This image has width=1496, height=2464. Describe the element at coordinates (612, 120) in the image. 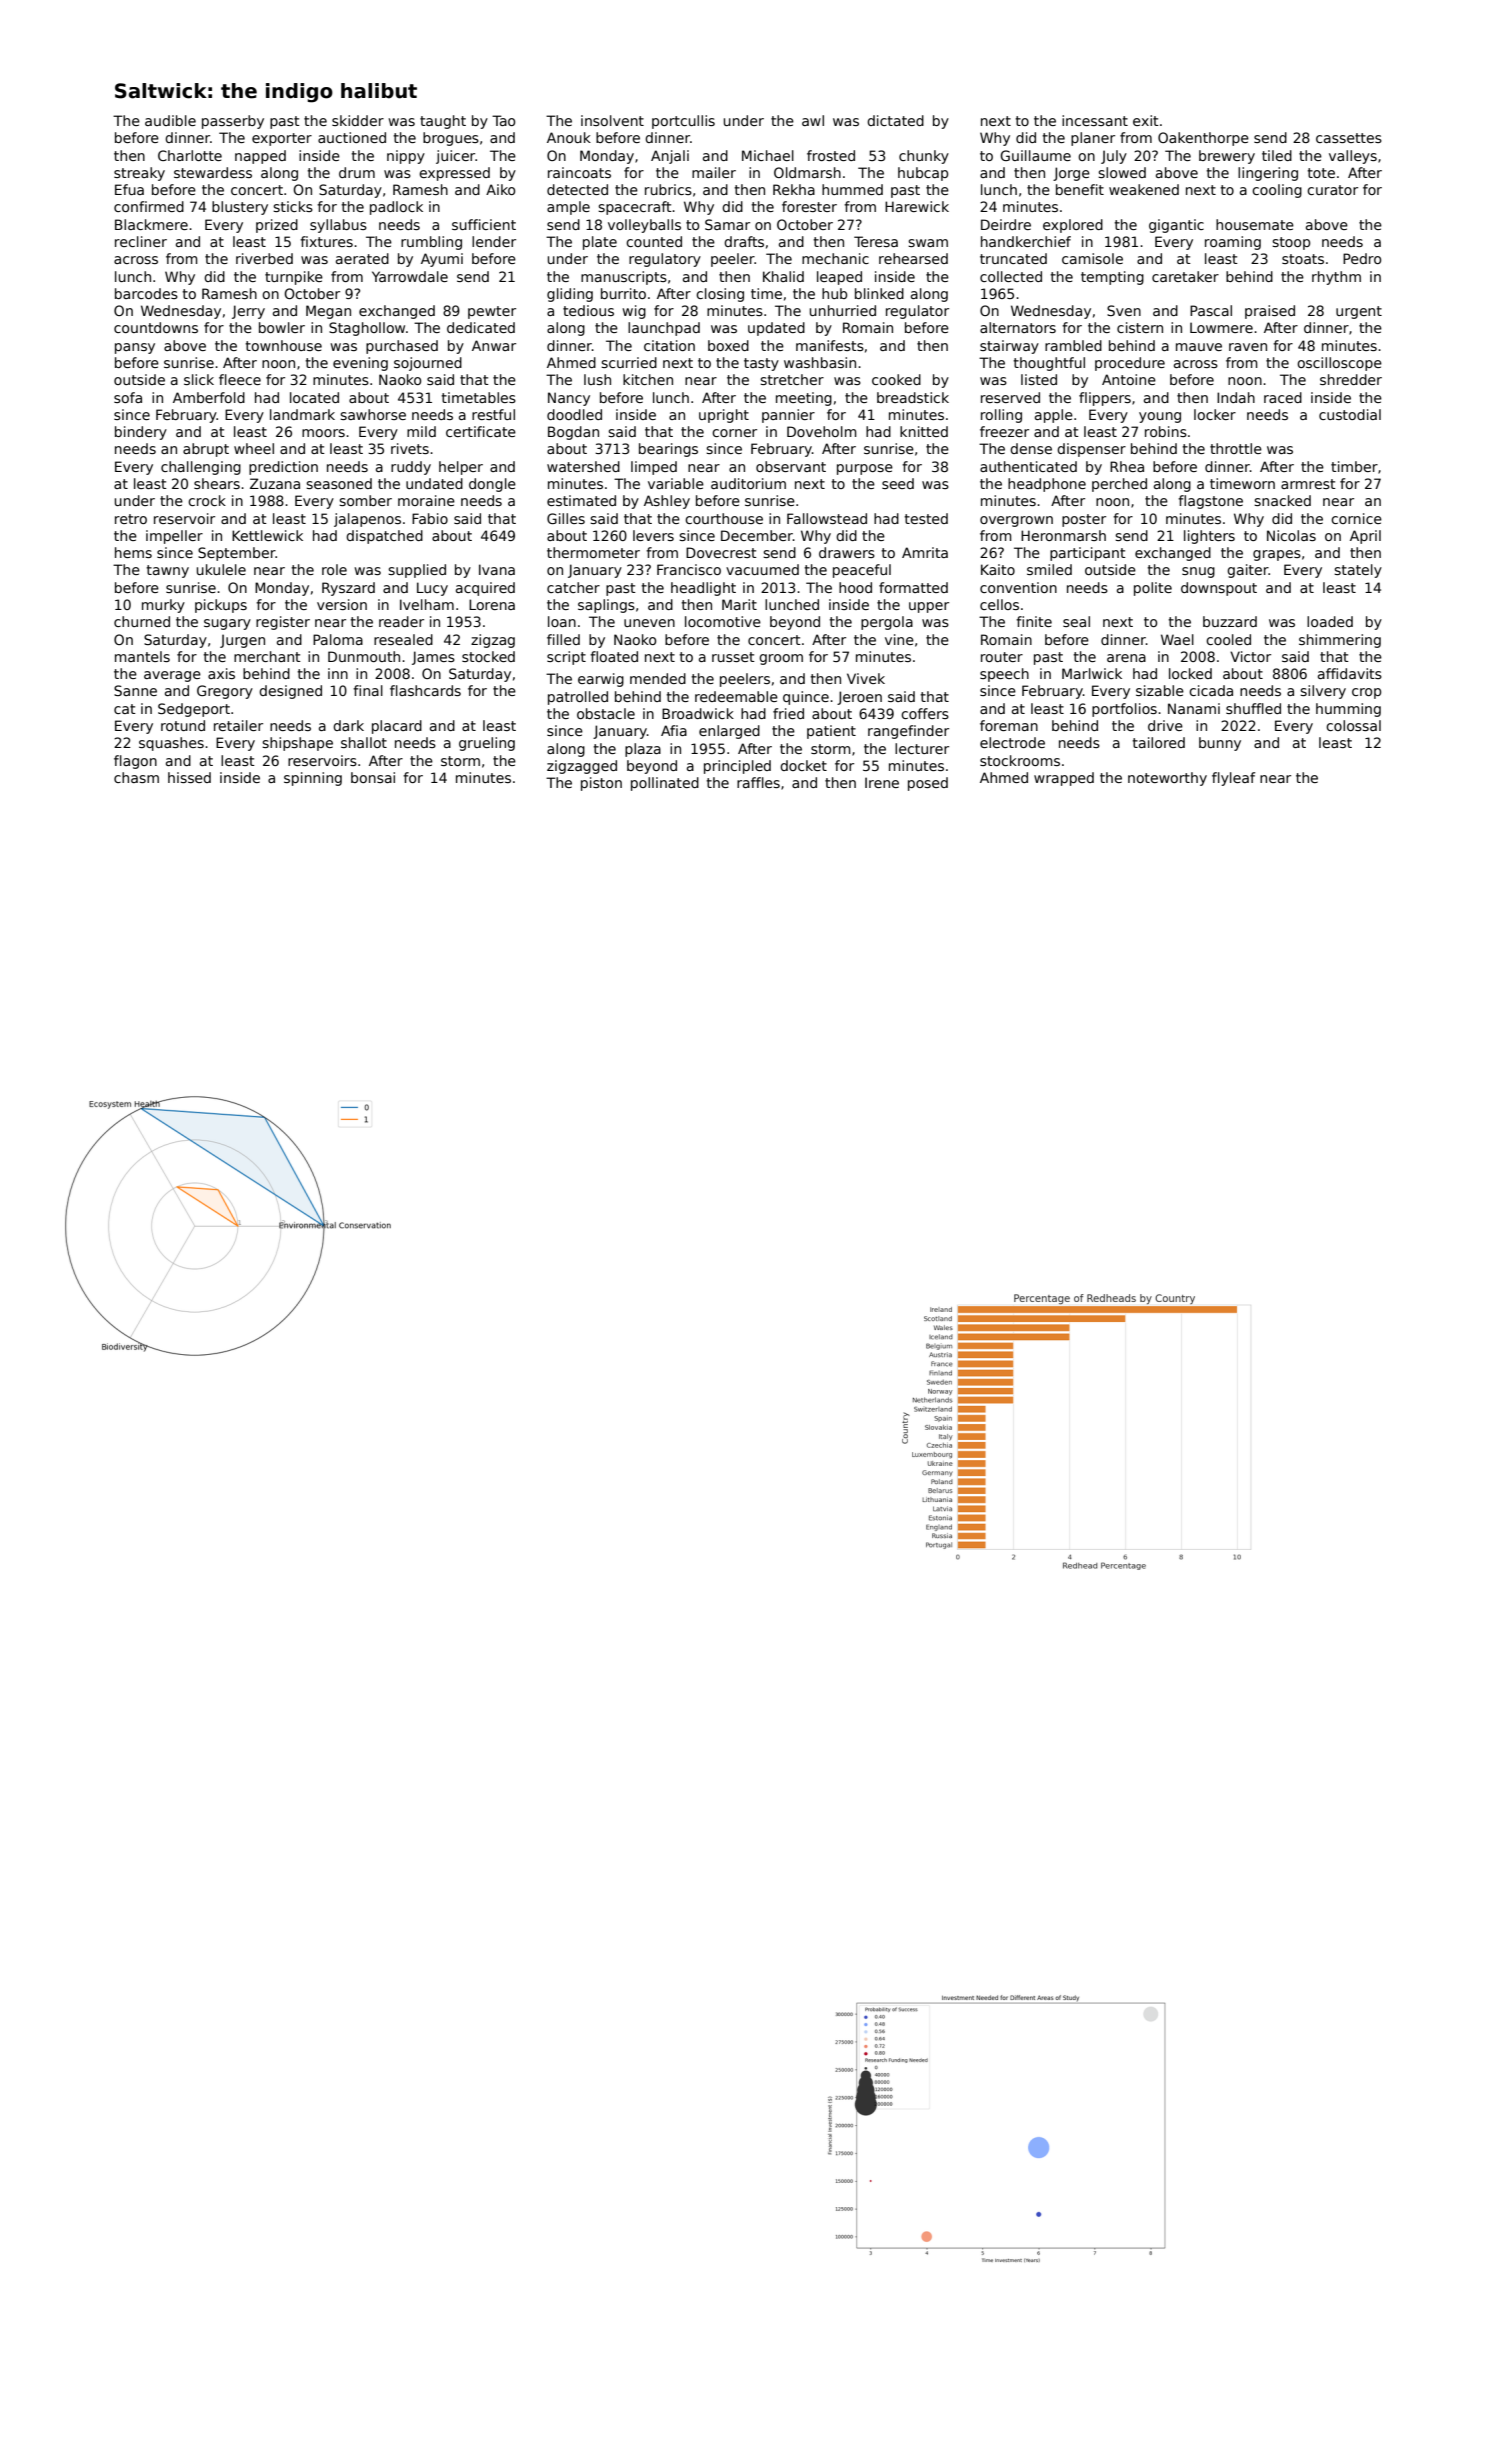

I see `insolvent` at that location.
